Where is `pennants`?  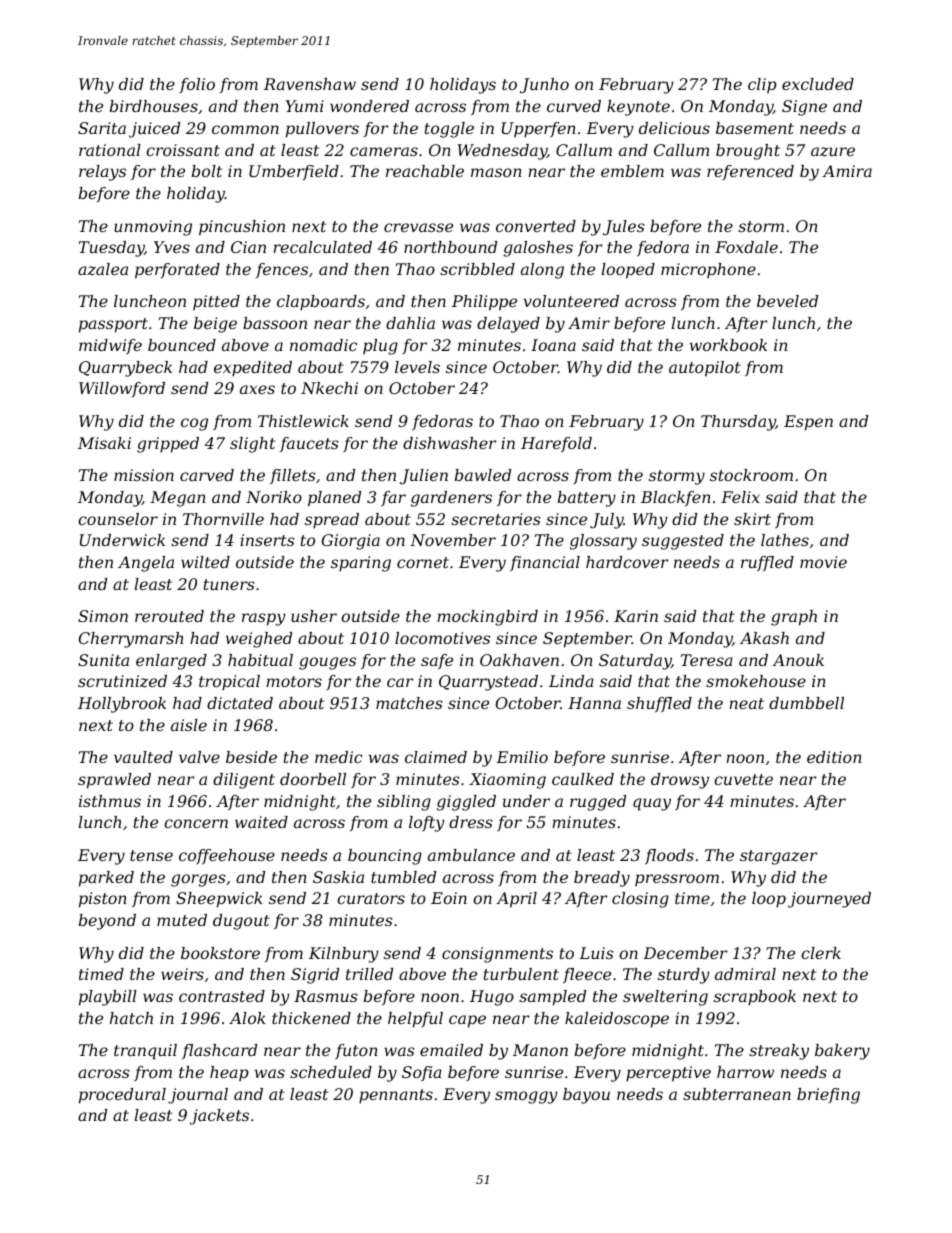
pennants is located at coordinates (396, 1096).
